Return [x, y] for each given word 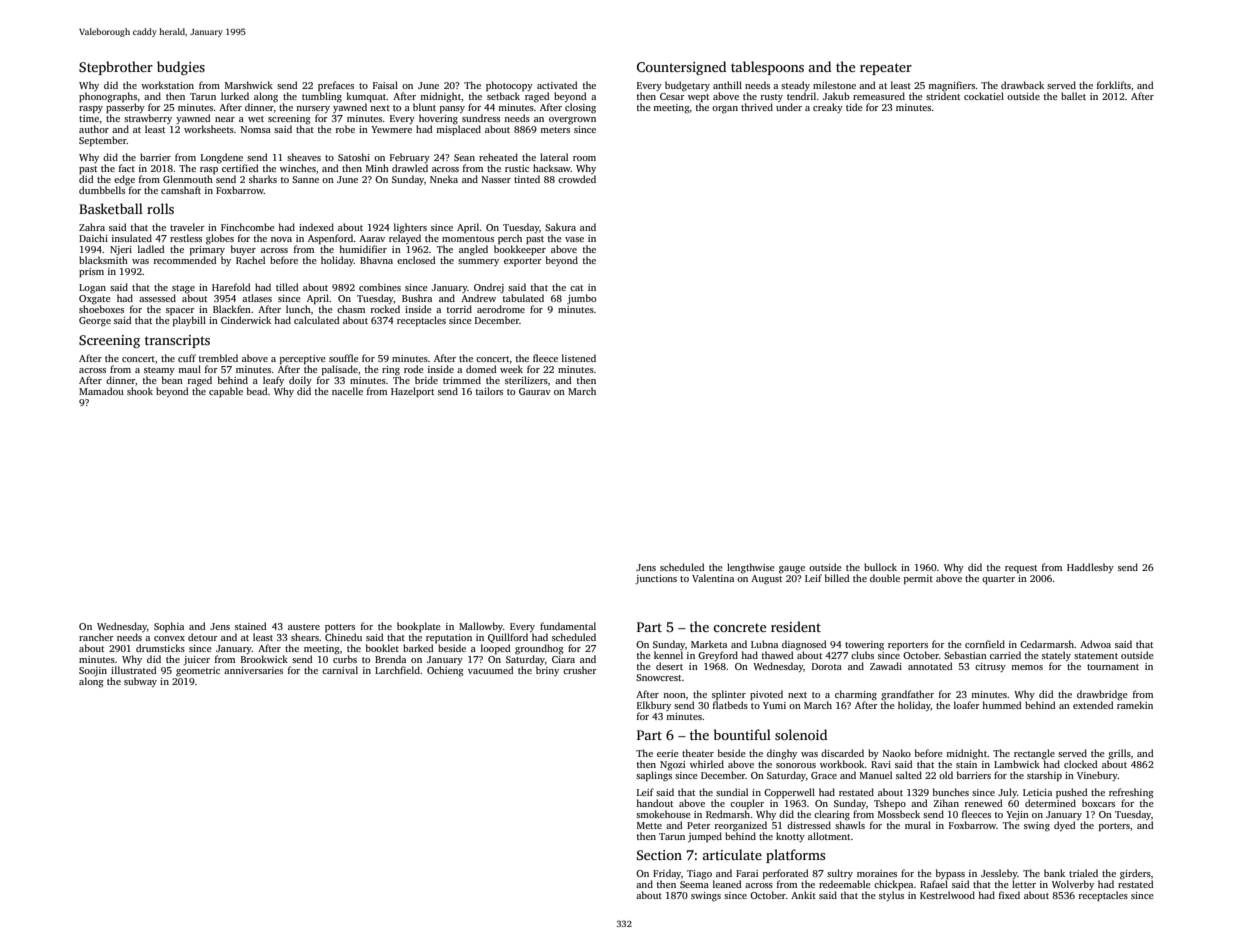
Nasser [496, 179]
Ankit [803, 895]
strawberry [148, 119]
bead [257, 391]
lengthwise [751, 568]
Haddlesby [1090, 568]
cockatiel [984, 96]
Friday [667, 874]
